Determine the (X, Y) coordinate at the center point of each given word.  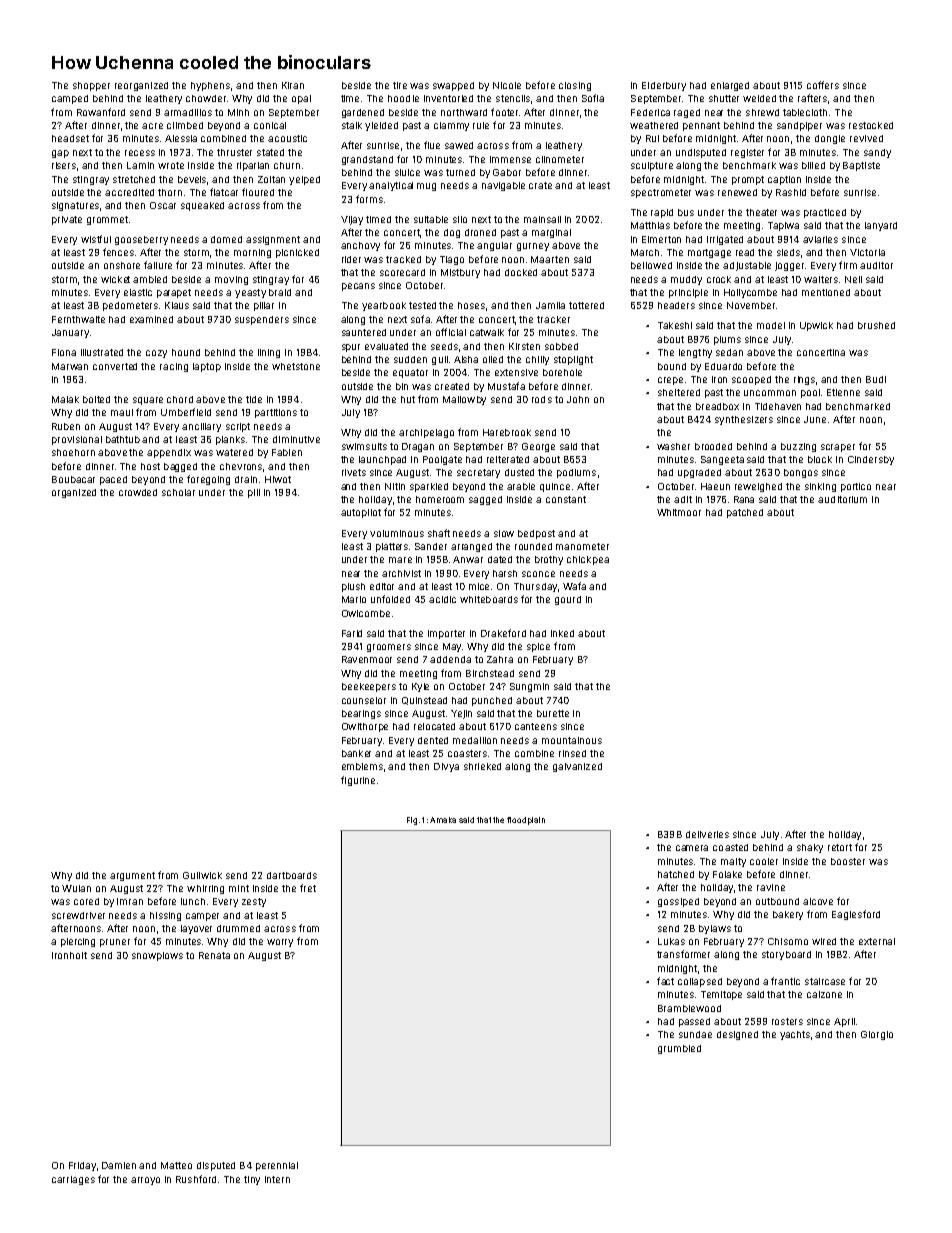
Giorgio (877, 1035)
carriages (73, 1180)
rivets (354, 472)
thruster (234, 152)
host (150, 466)
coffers (823, 85)
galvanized (577, 767)
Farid (352, 633)
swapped (453, 86)
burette (553, 713)
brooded (713, 446)
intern (277, 1179)
